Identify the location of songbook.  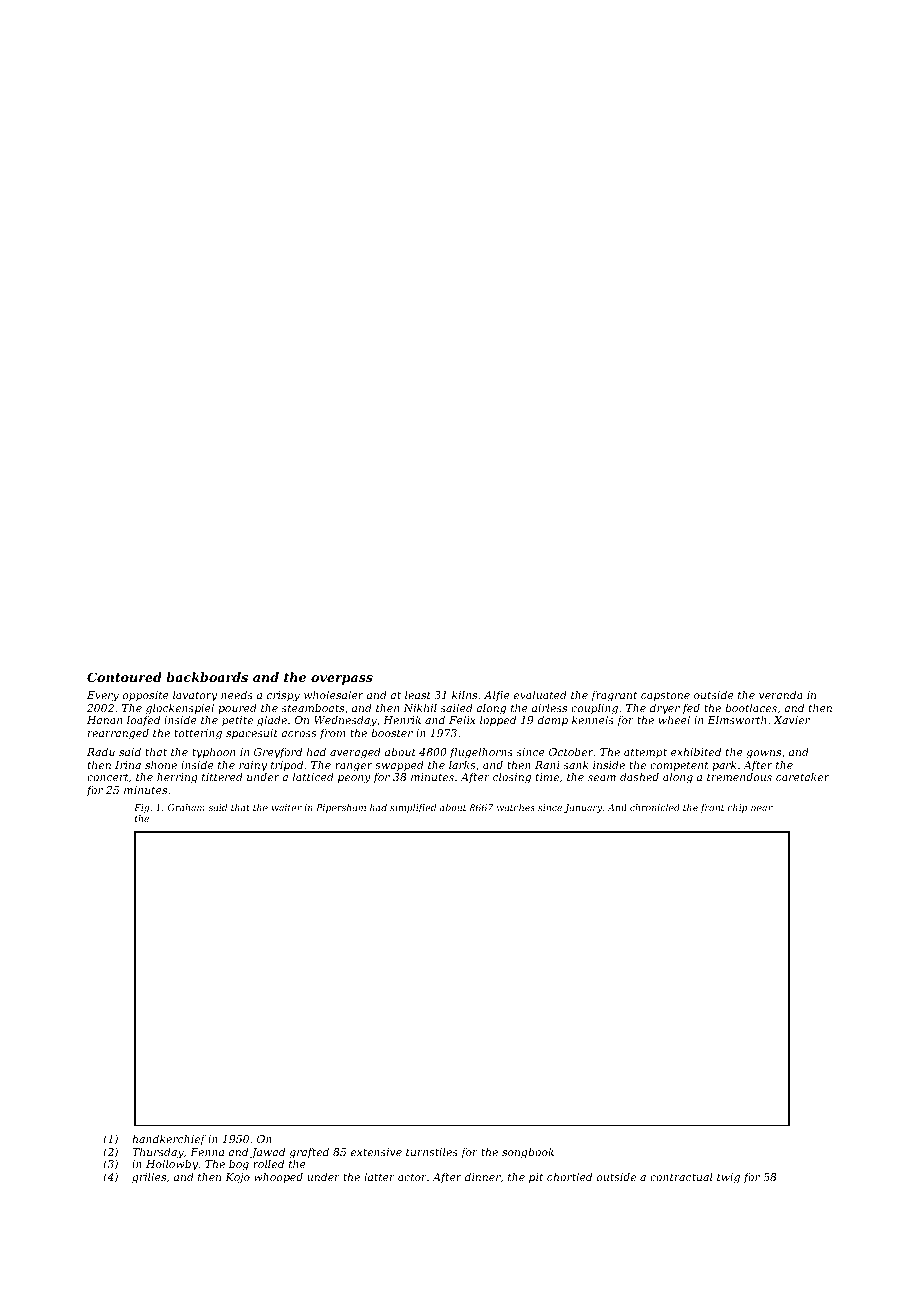
(528, 1153).
